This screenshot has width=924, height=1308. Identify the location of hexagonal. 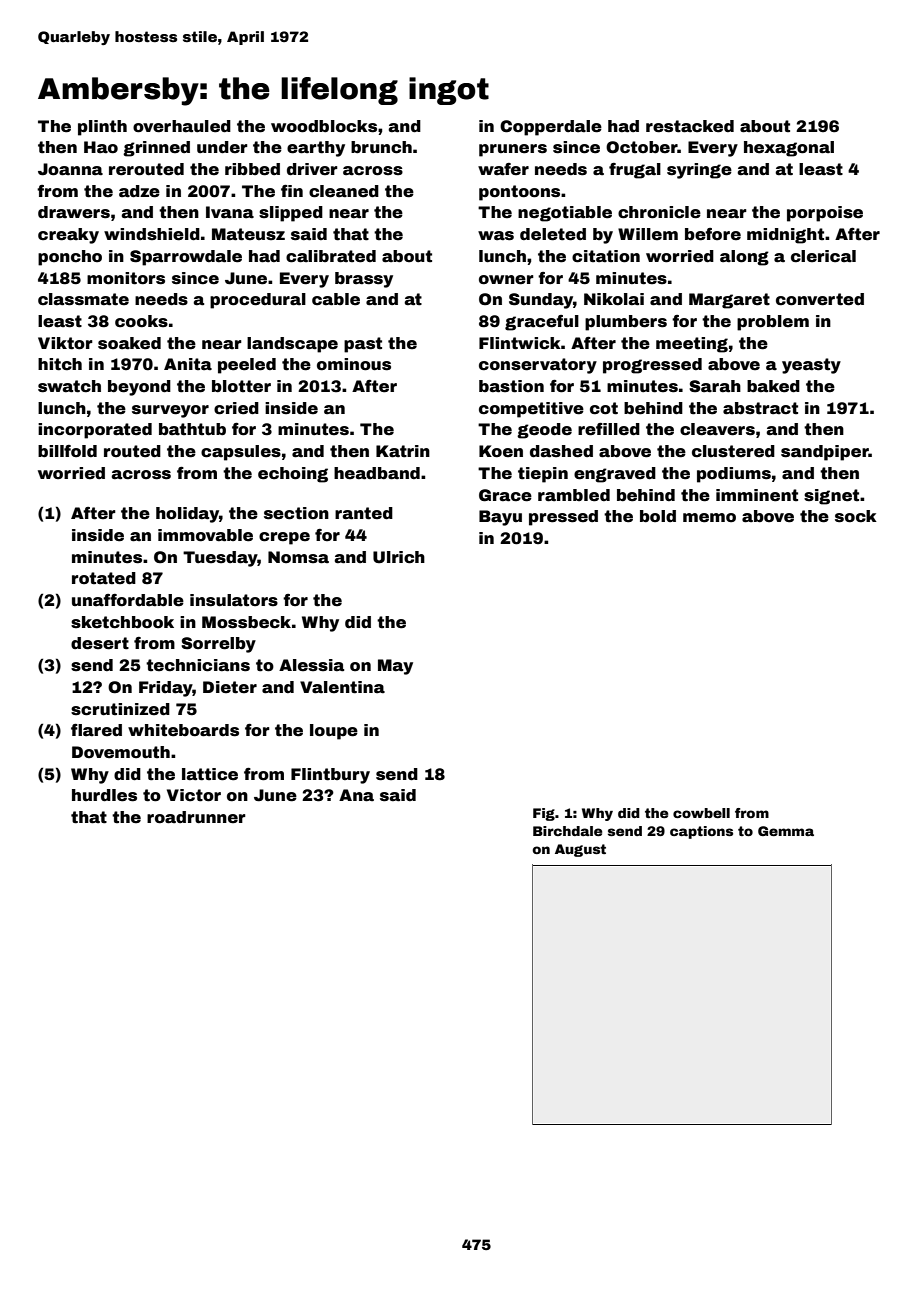
(789, 149).
